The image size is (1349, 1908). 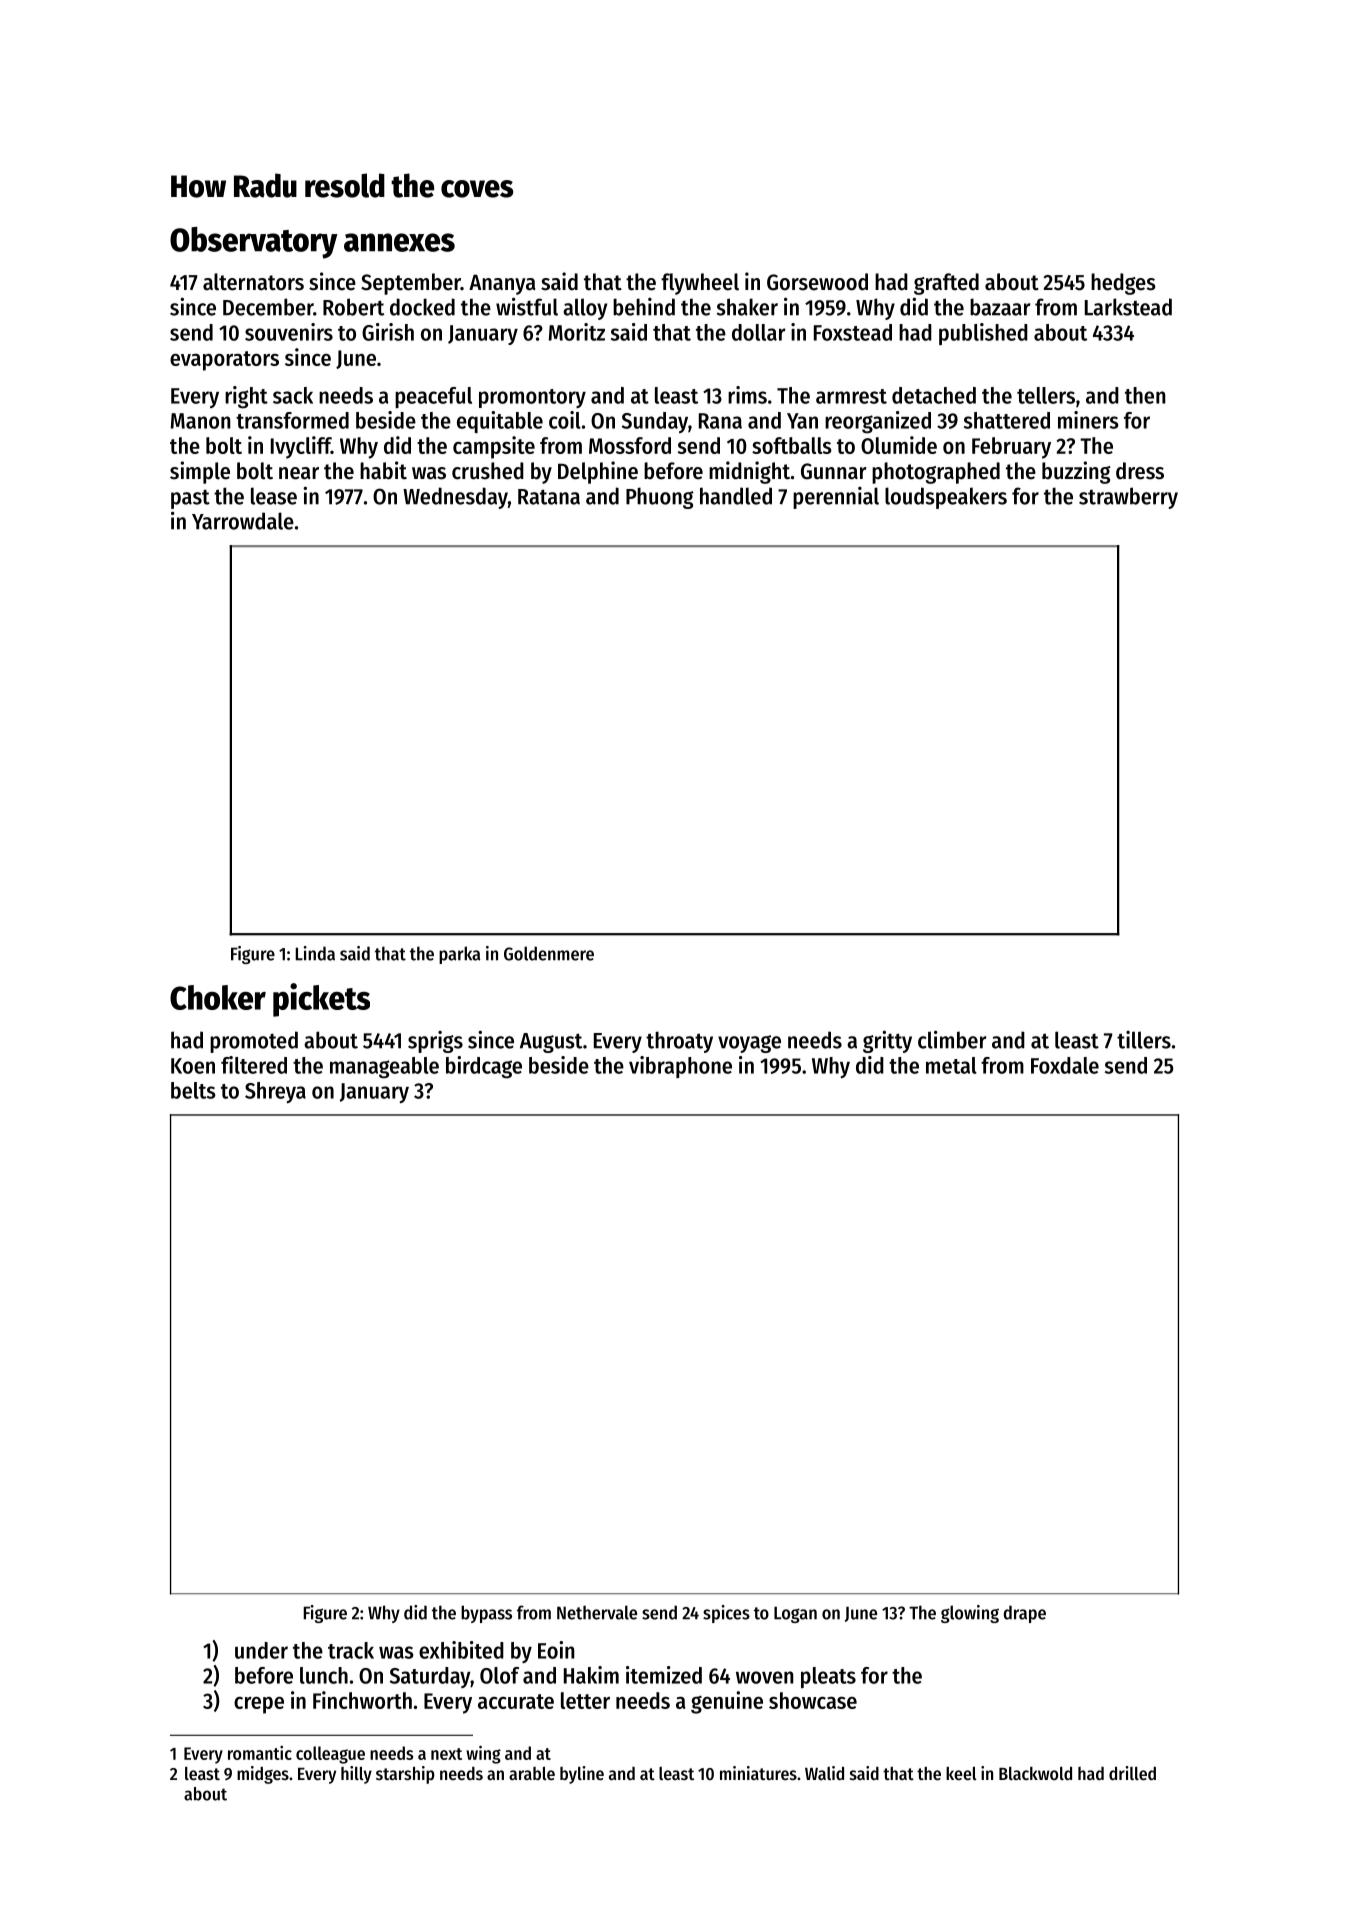 I want to click on Linda, so click(x=315, y=953).
